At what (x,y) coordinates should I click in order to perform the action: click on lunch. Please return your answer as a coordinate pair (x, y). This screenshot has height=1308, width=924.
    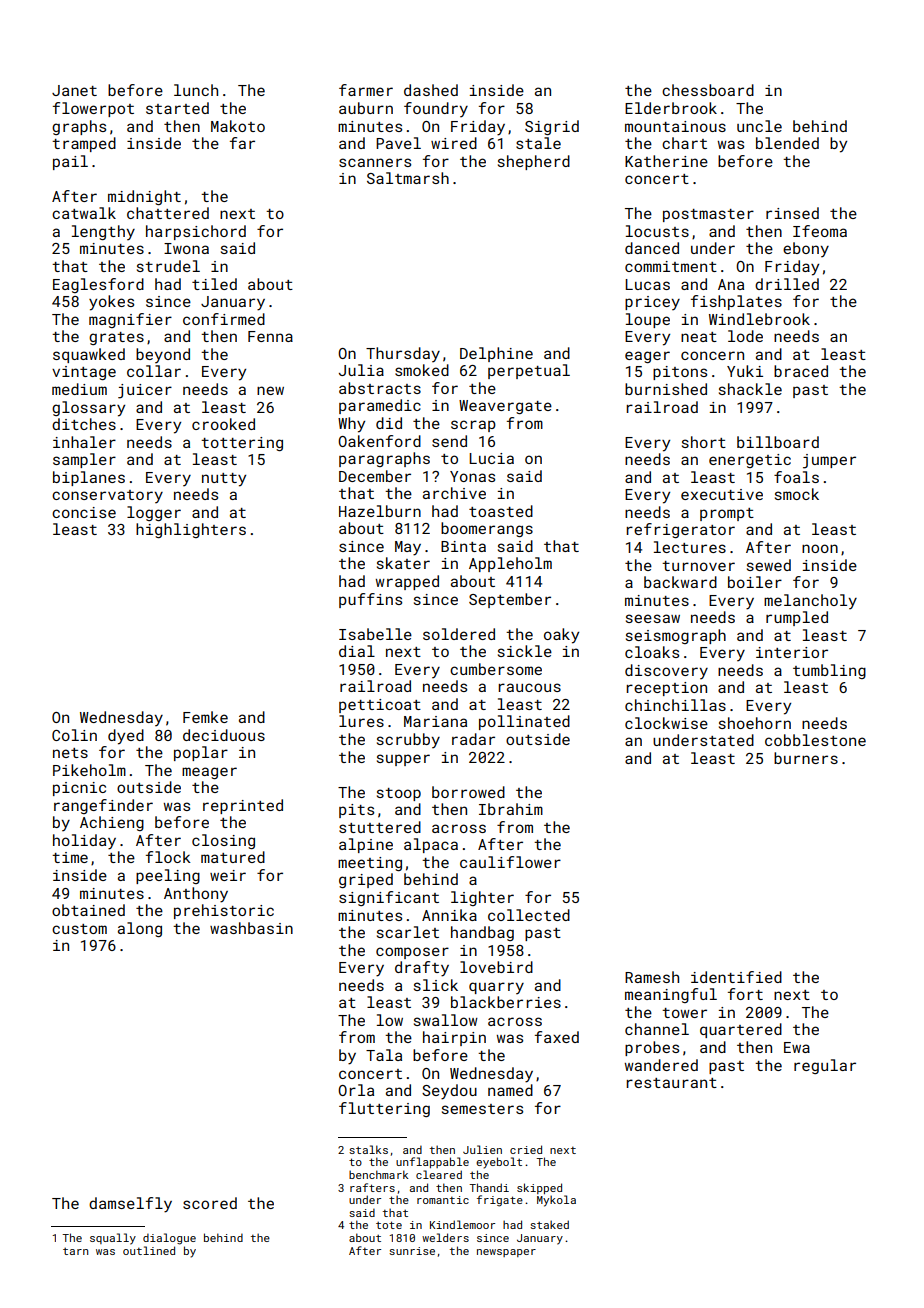
    Looking at the image, I should click on (196, 90).
